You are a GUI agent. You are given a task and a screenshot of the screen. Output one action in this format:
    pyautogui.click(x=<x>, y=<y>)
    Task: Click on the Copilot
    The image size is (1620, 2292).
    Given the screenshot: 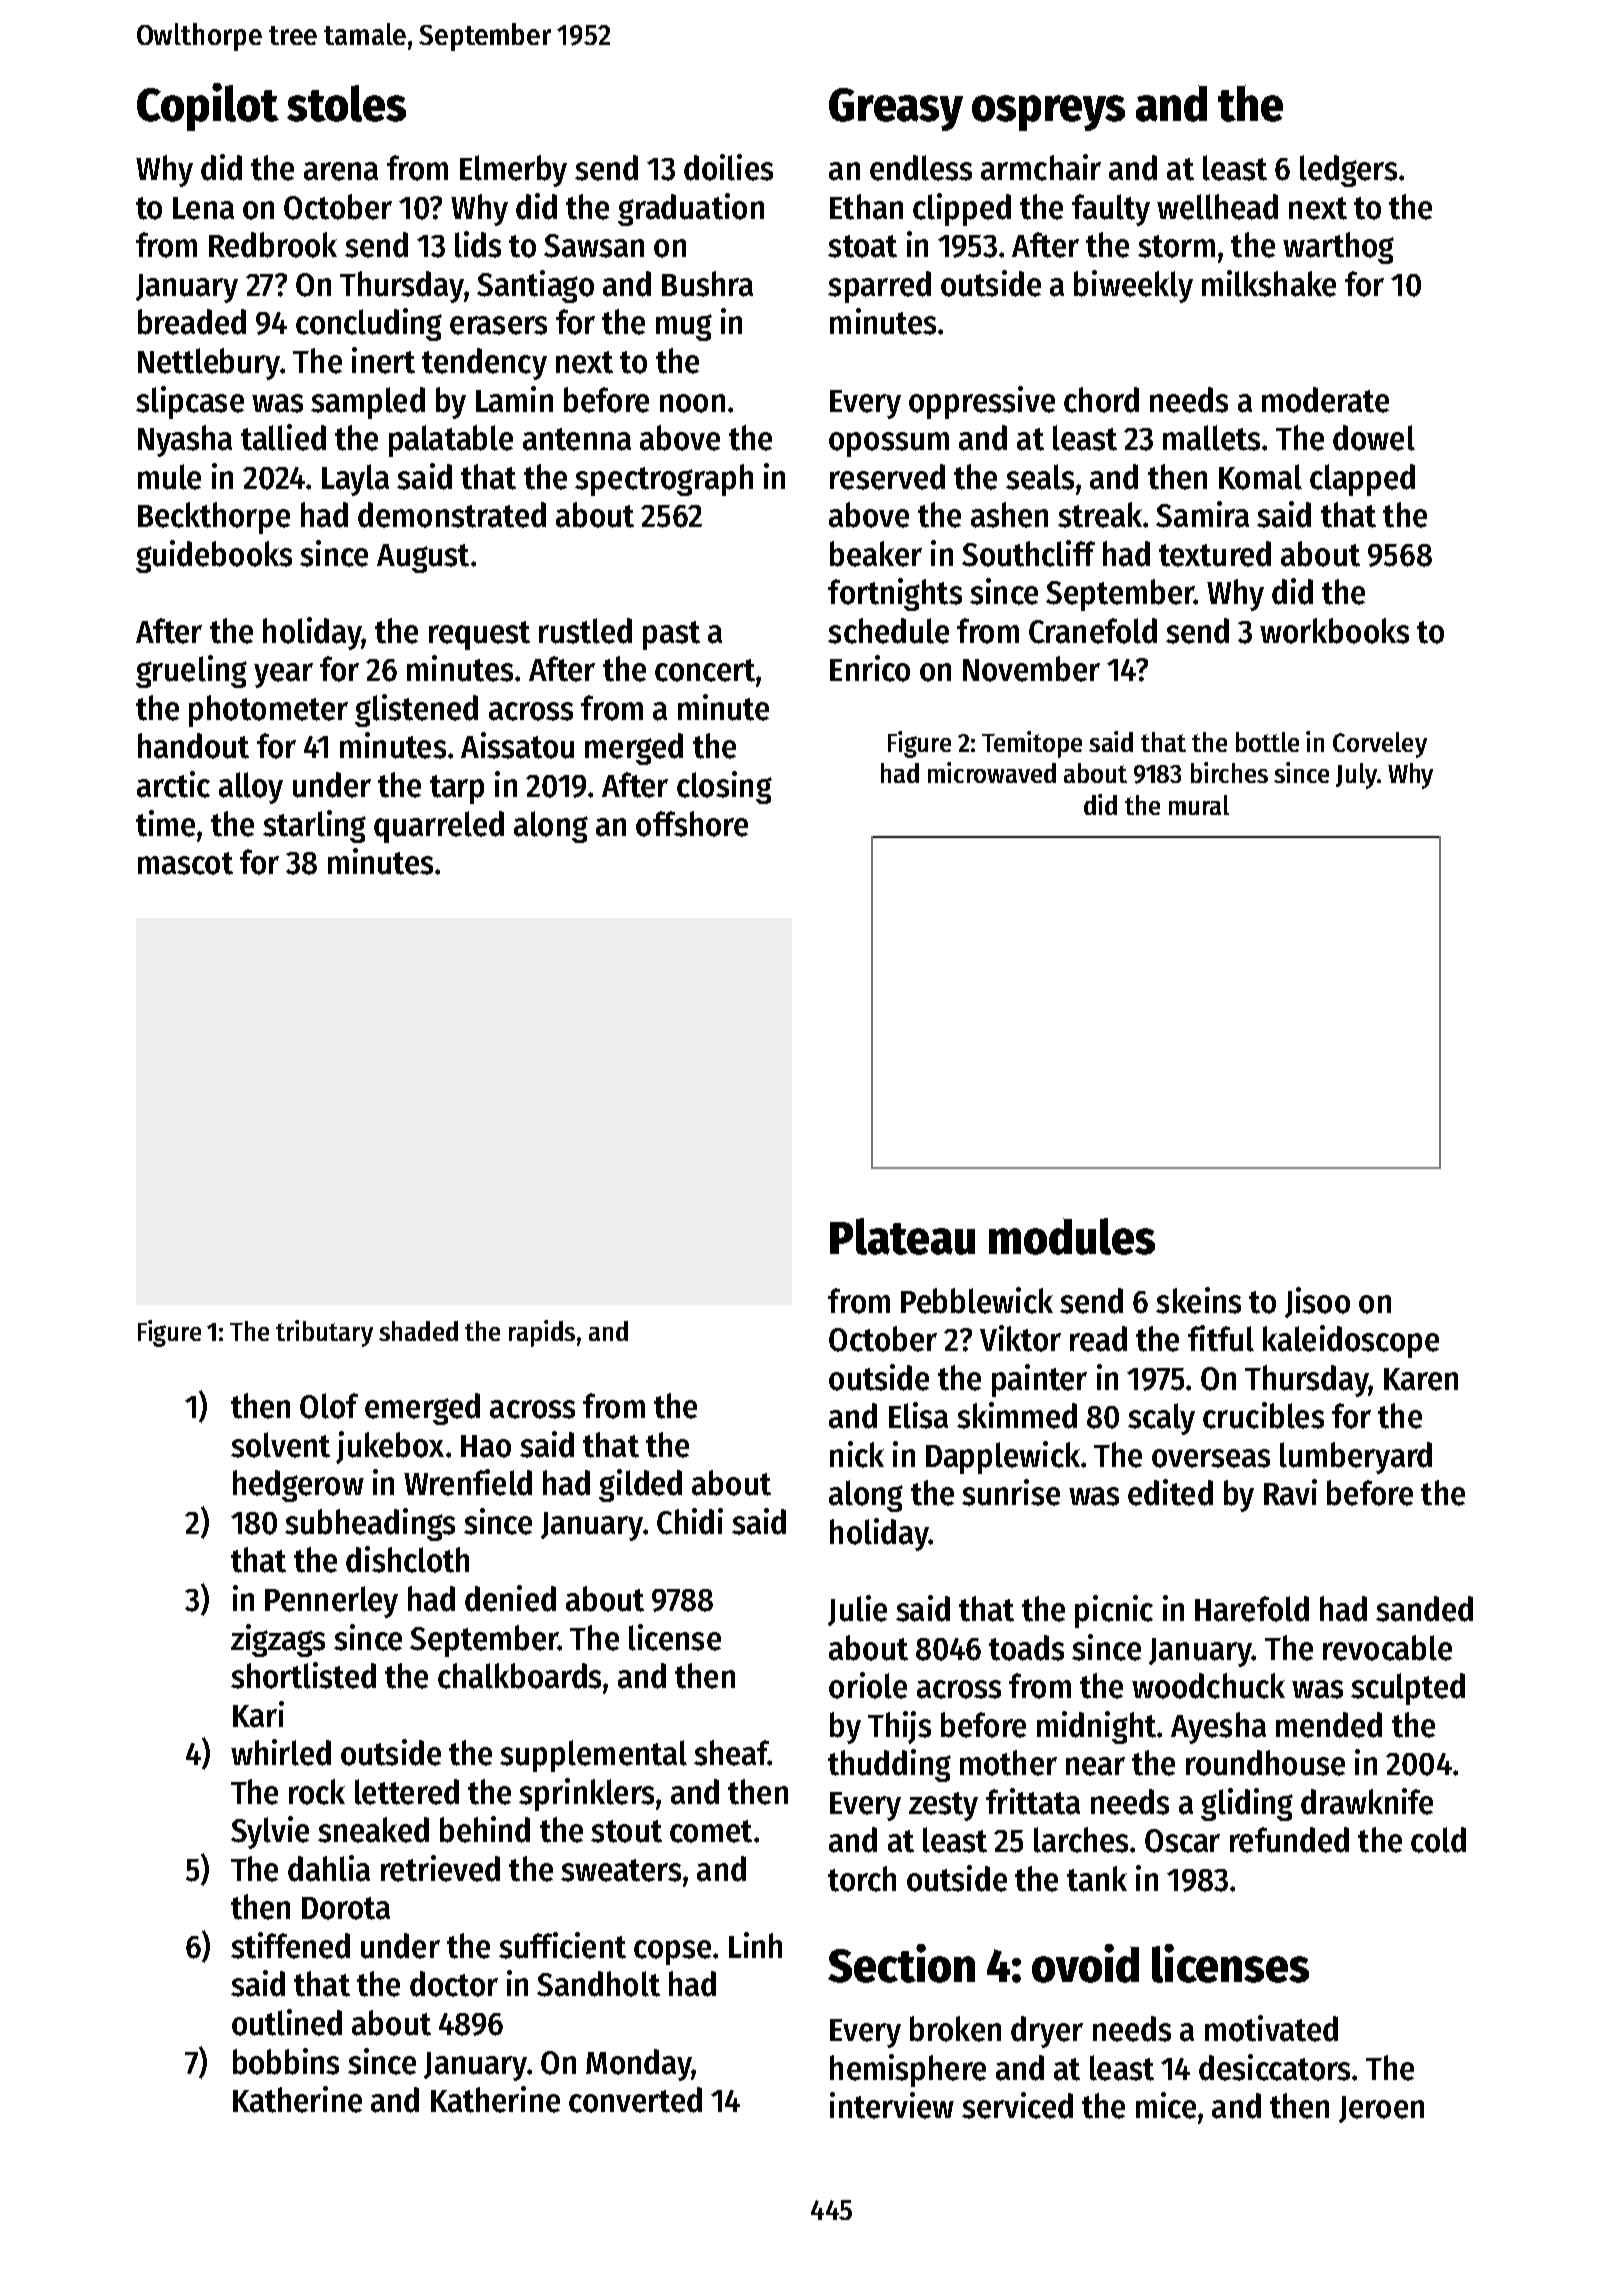 What is the action you would take?
    pyautogui.click(x=208, y=107)
